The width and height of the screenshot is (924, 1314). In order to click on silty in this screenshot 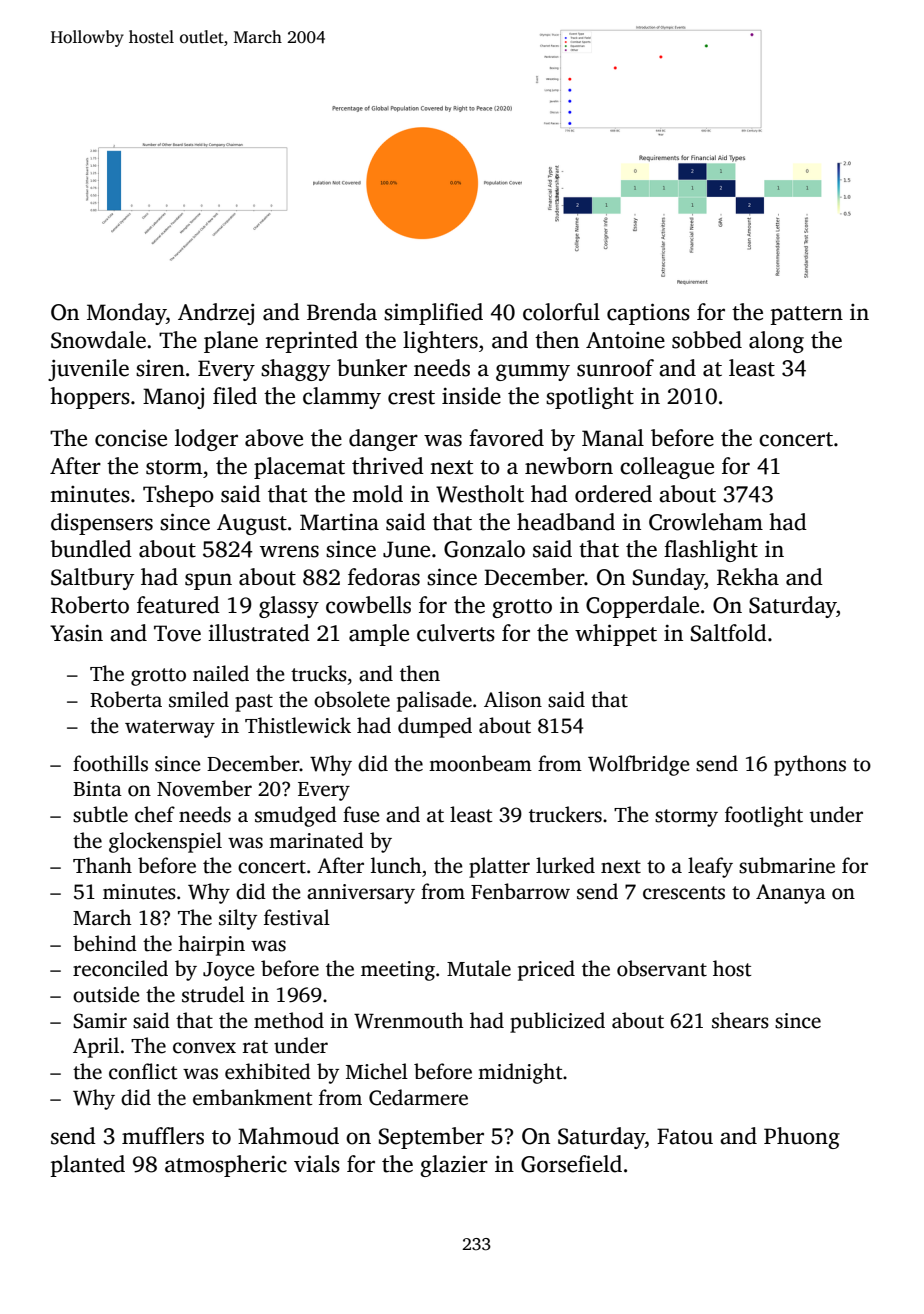, I will do `click(238, 919)`.
